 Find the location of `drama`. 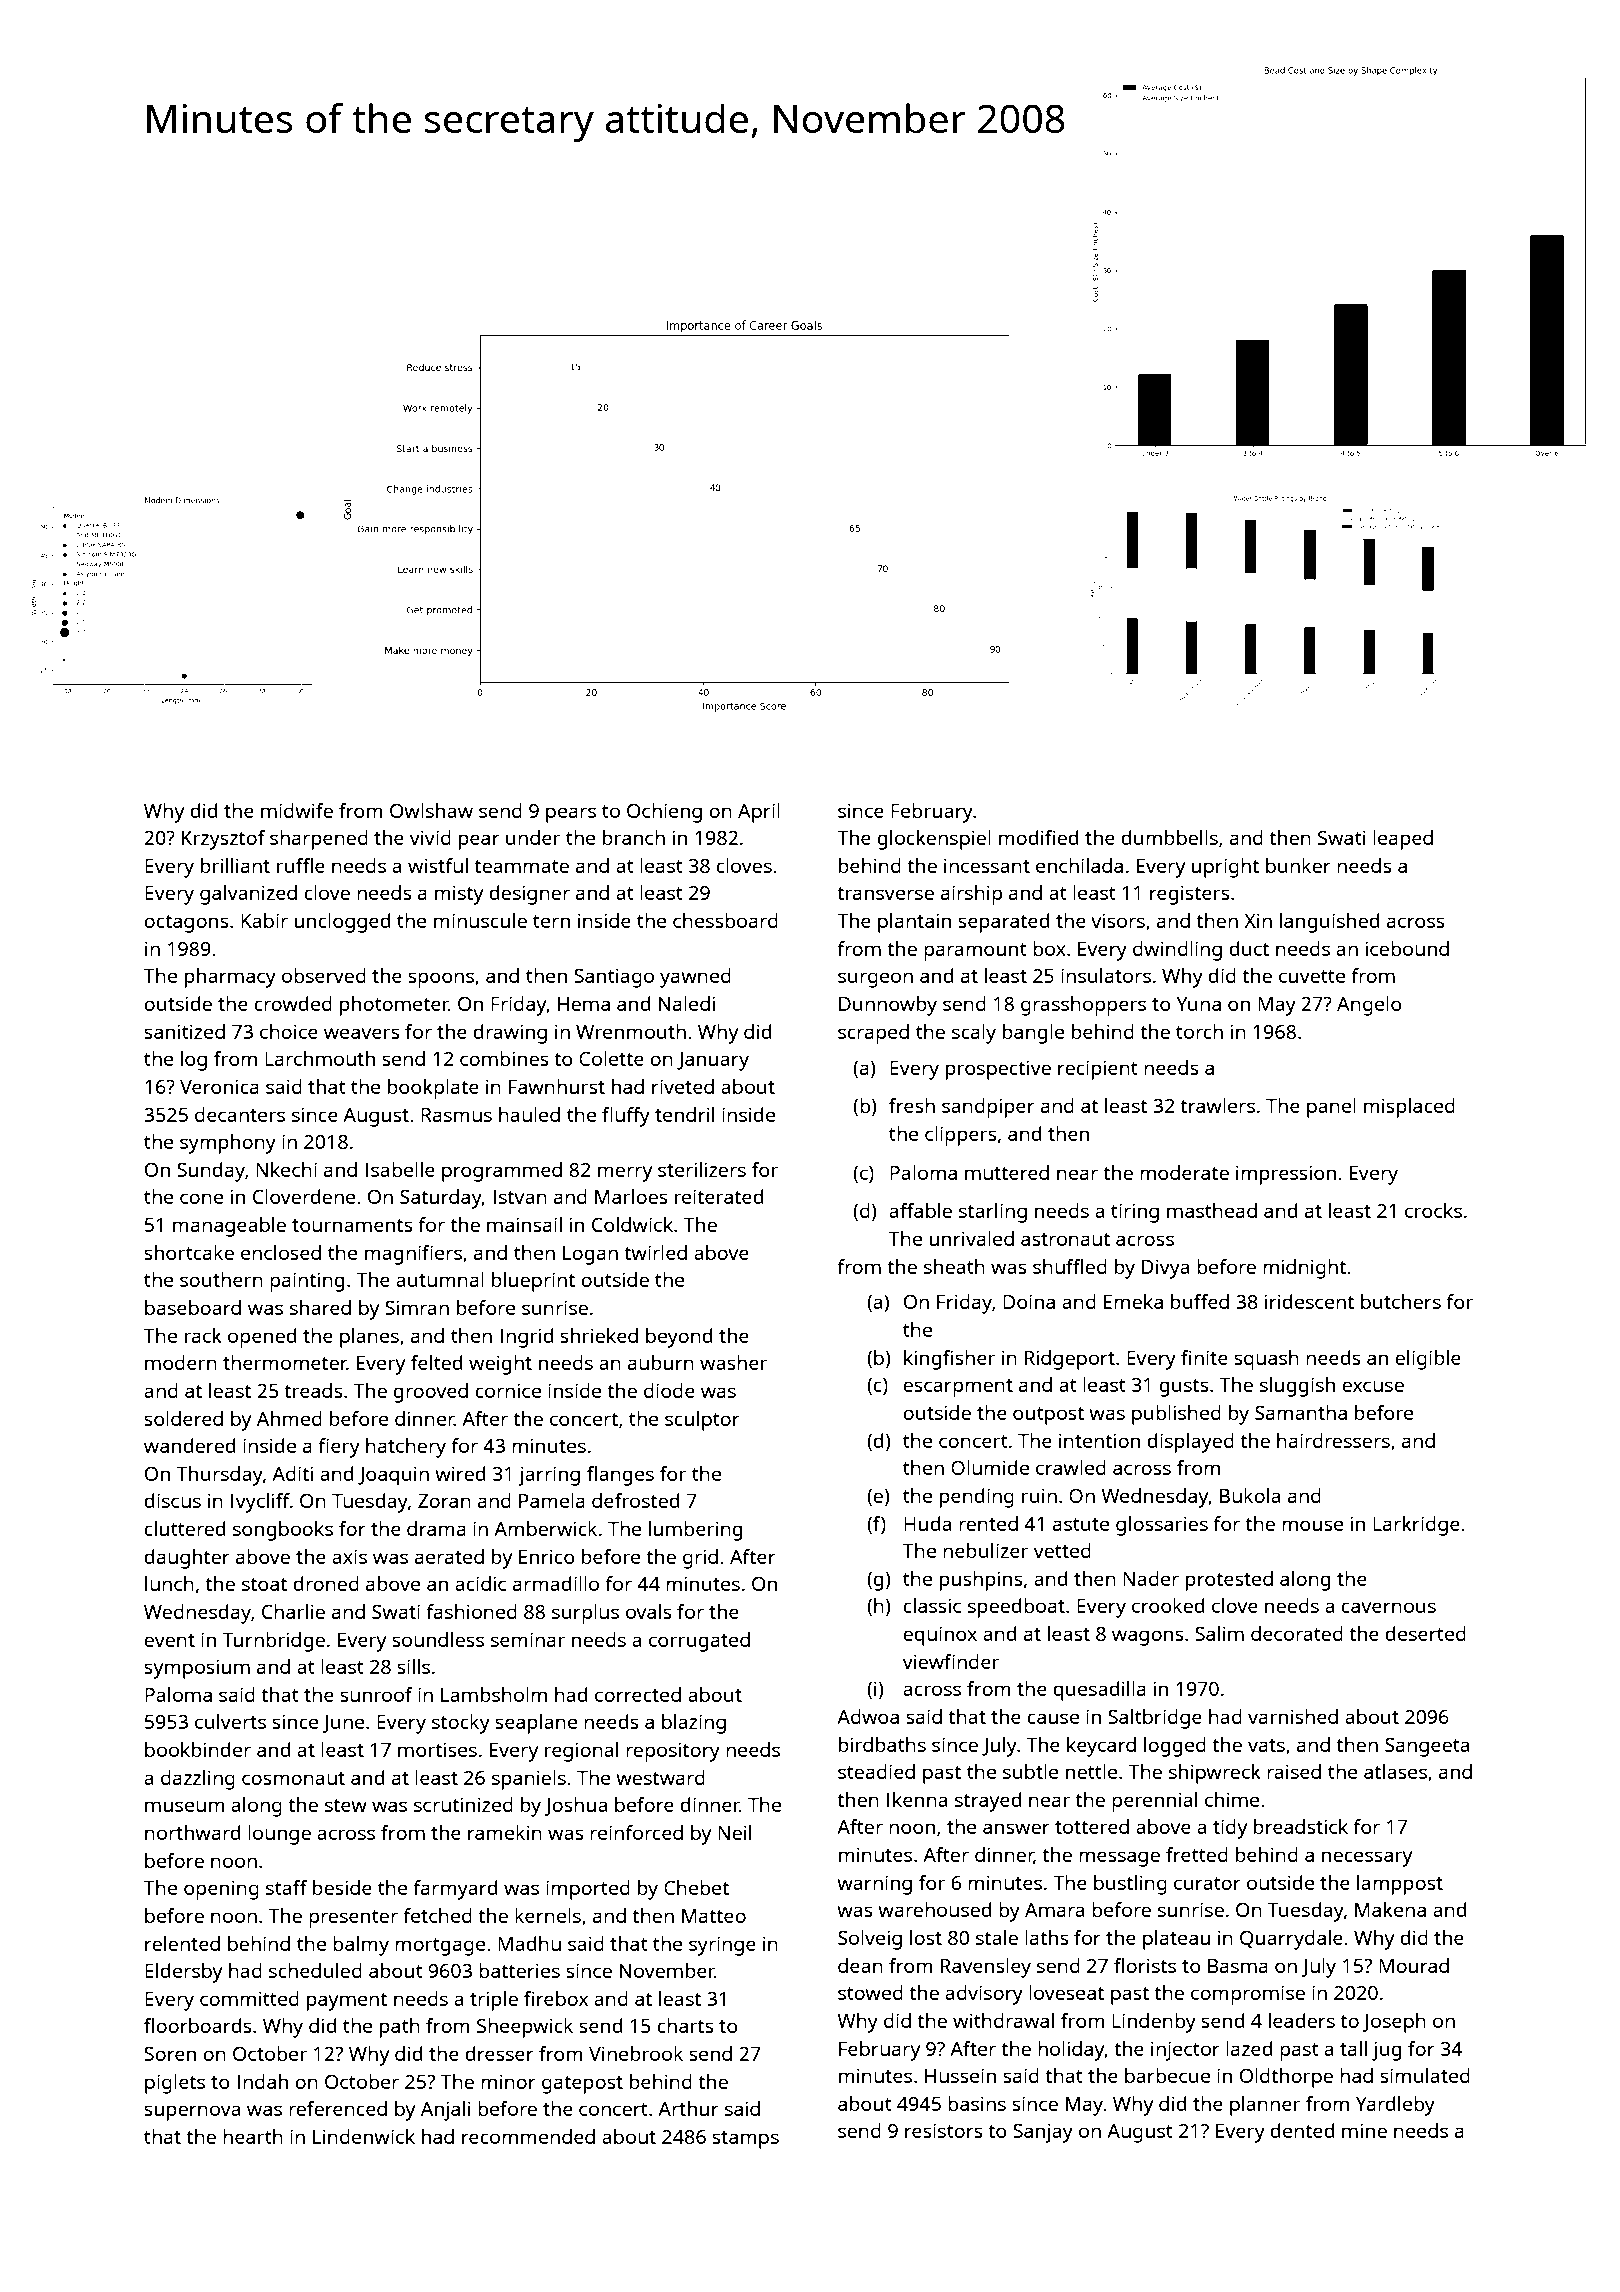

drama is located at coordinates (436, 1528).
